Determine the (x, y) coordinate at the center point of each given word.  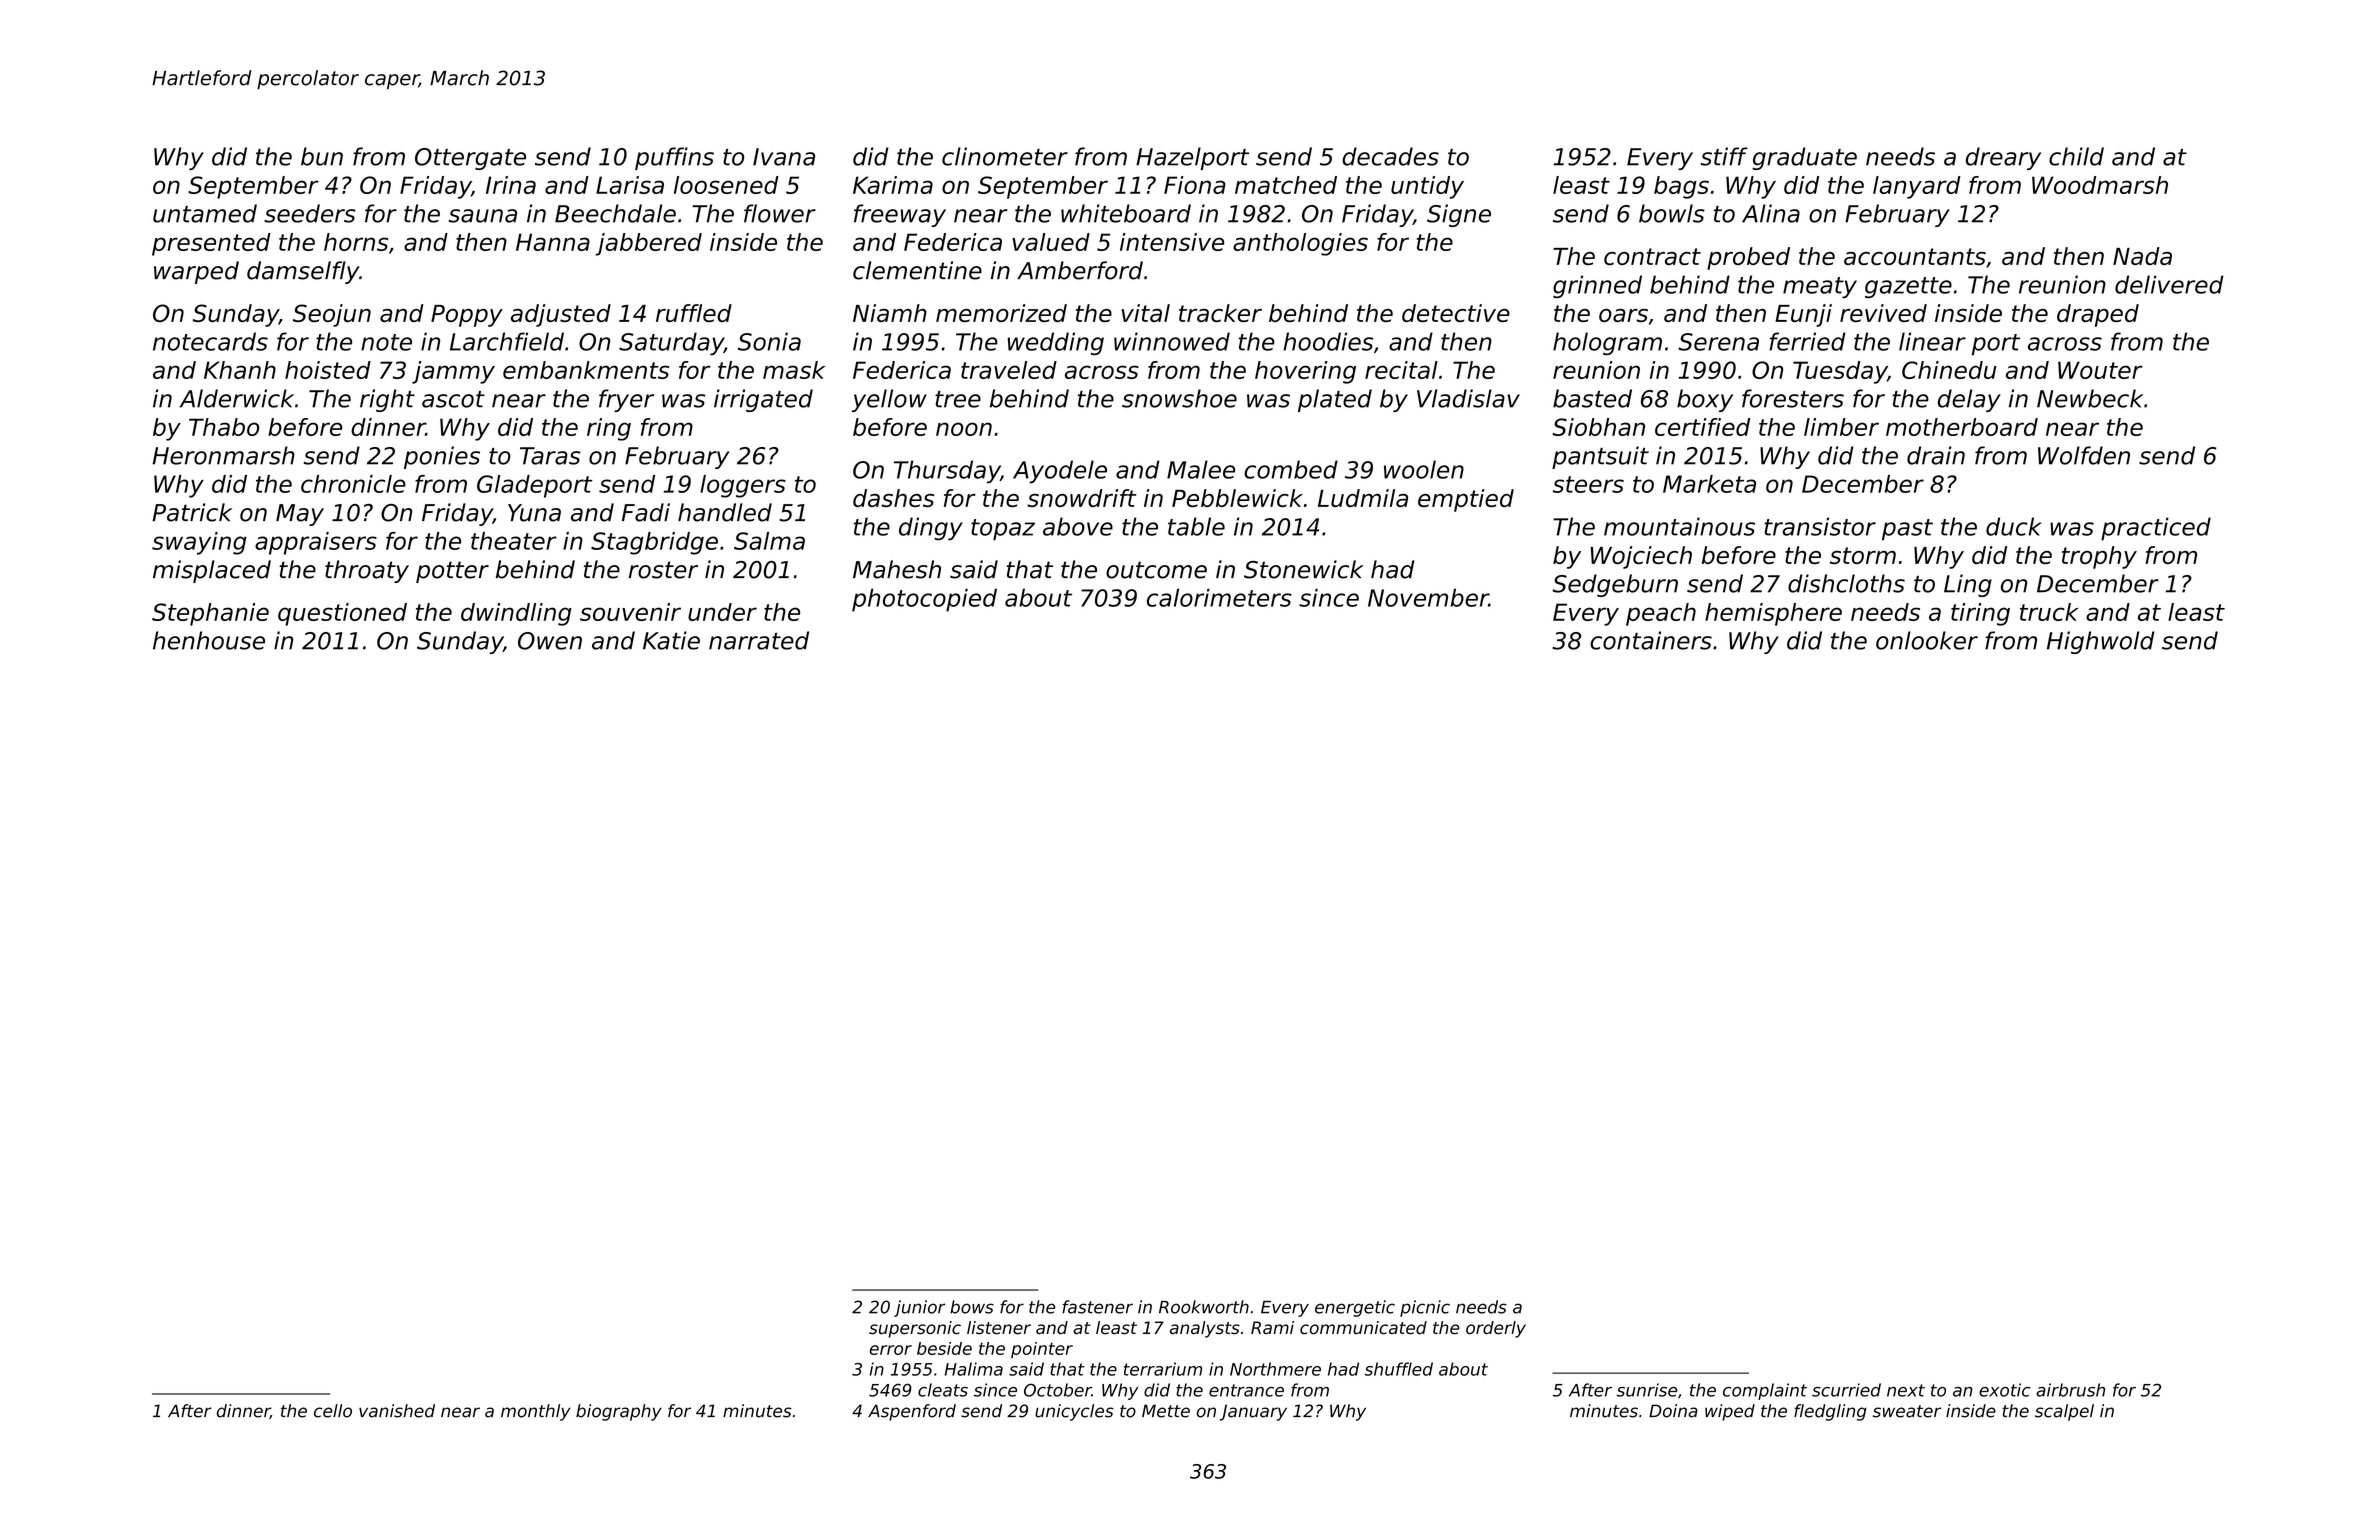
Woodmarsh (2100, 185)
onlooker (1927, 640)
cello (333, 1411)
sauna (482, 216)
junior (920, 1308)
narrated (759, 640)
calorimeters (1219, 597)
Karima (893, 185)
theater (514, 541)
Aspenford (912, 1412)
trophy (2099, 557)
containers (1651, 640)
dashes (893, 498)
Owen (550, 641)
